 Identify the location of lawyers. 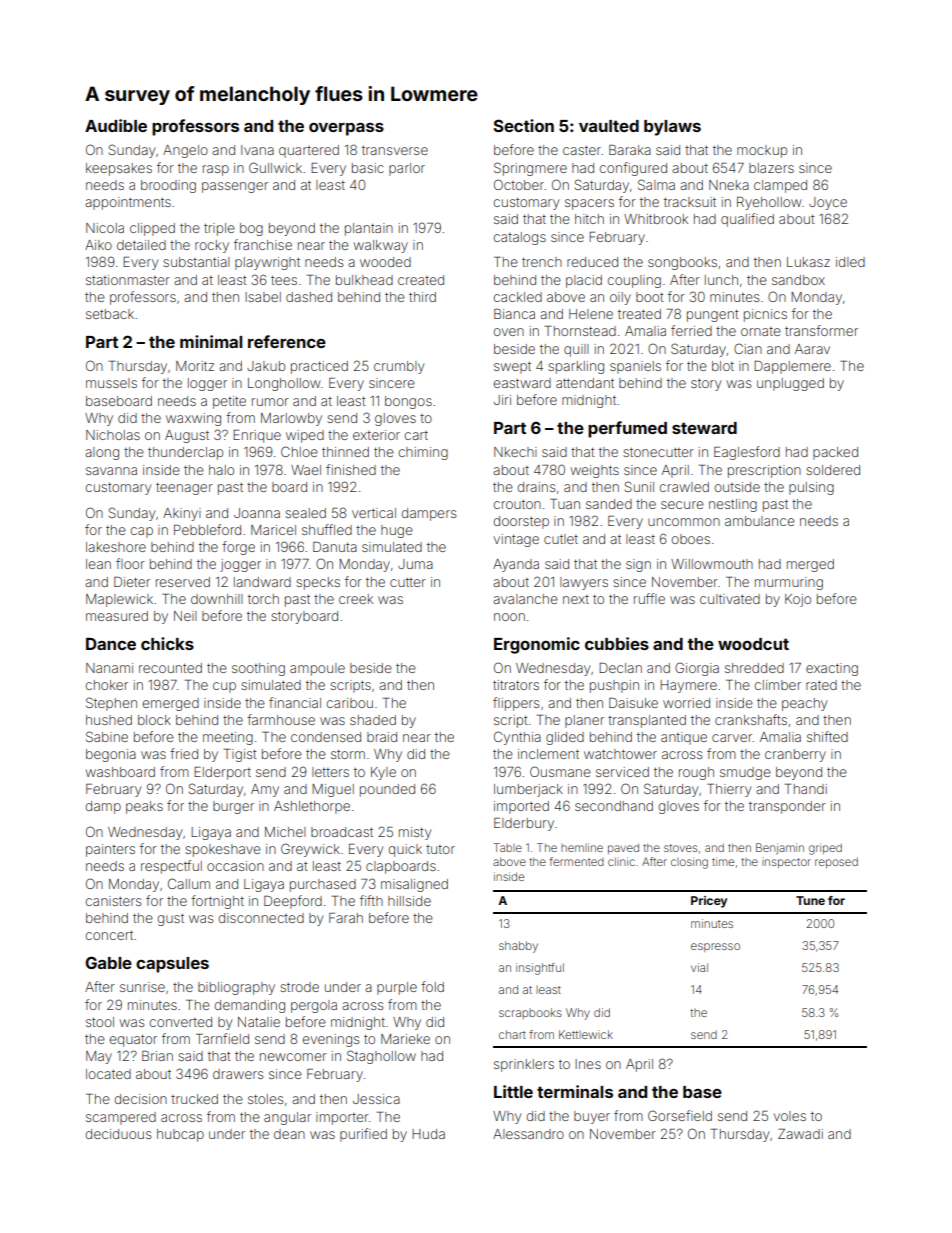
(584, 583).
